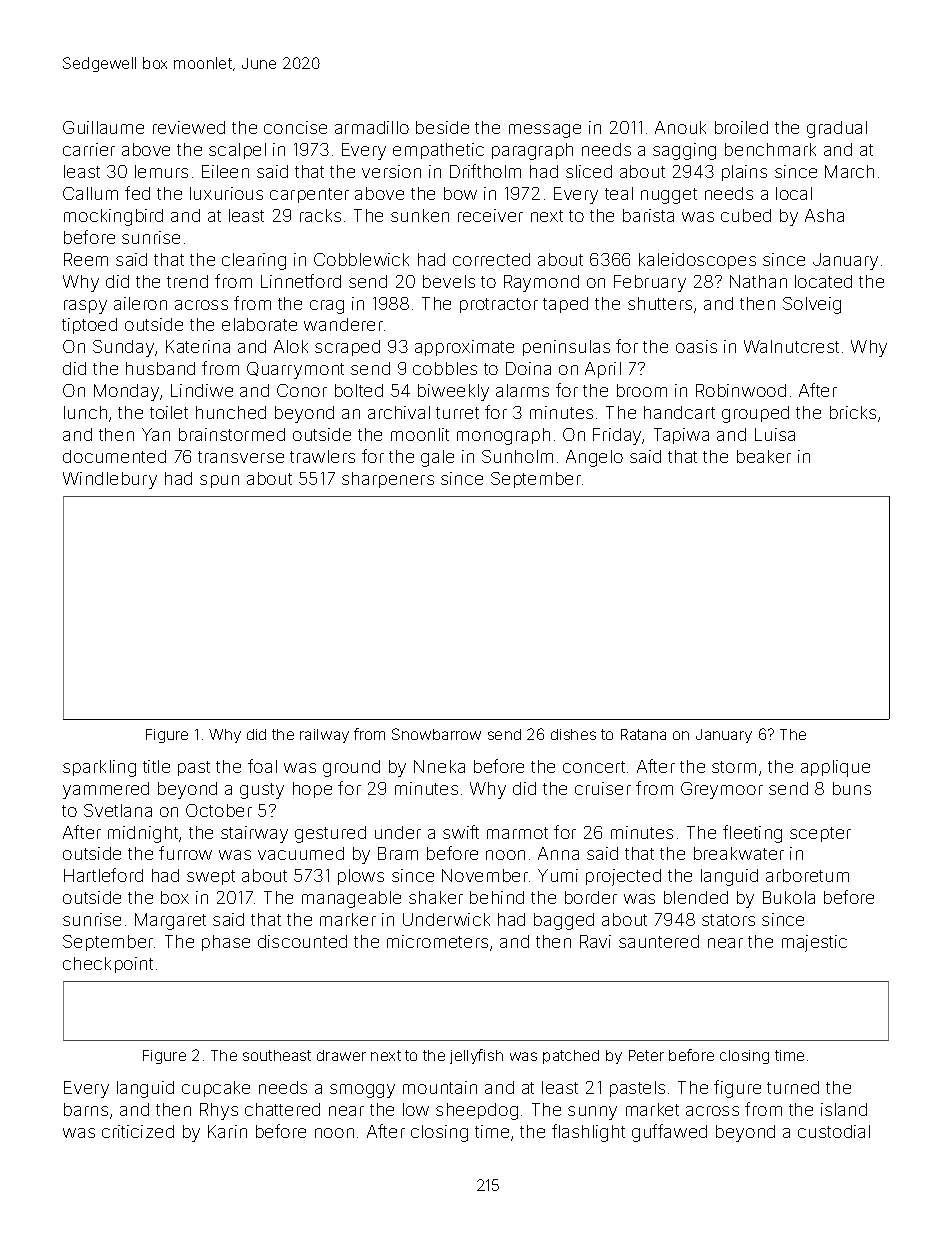 The width and height of the page is (952, 1233). What do you see at coordinates (849, 171) in the page?
I see `March` at bounding box center [849, 171].
